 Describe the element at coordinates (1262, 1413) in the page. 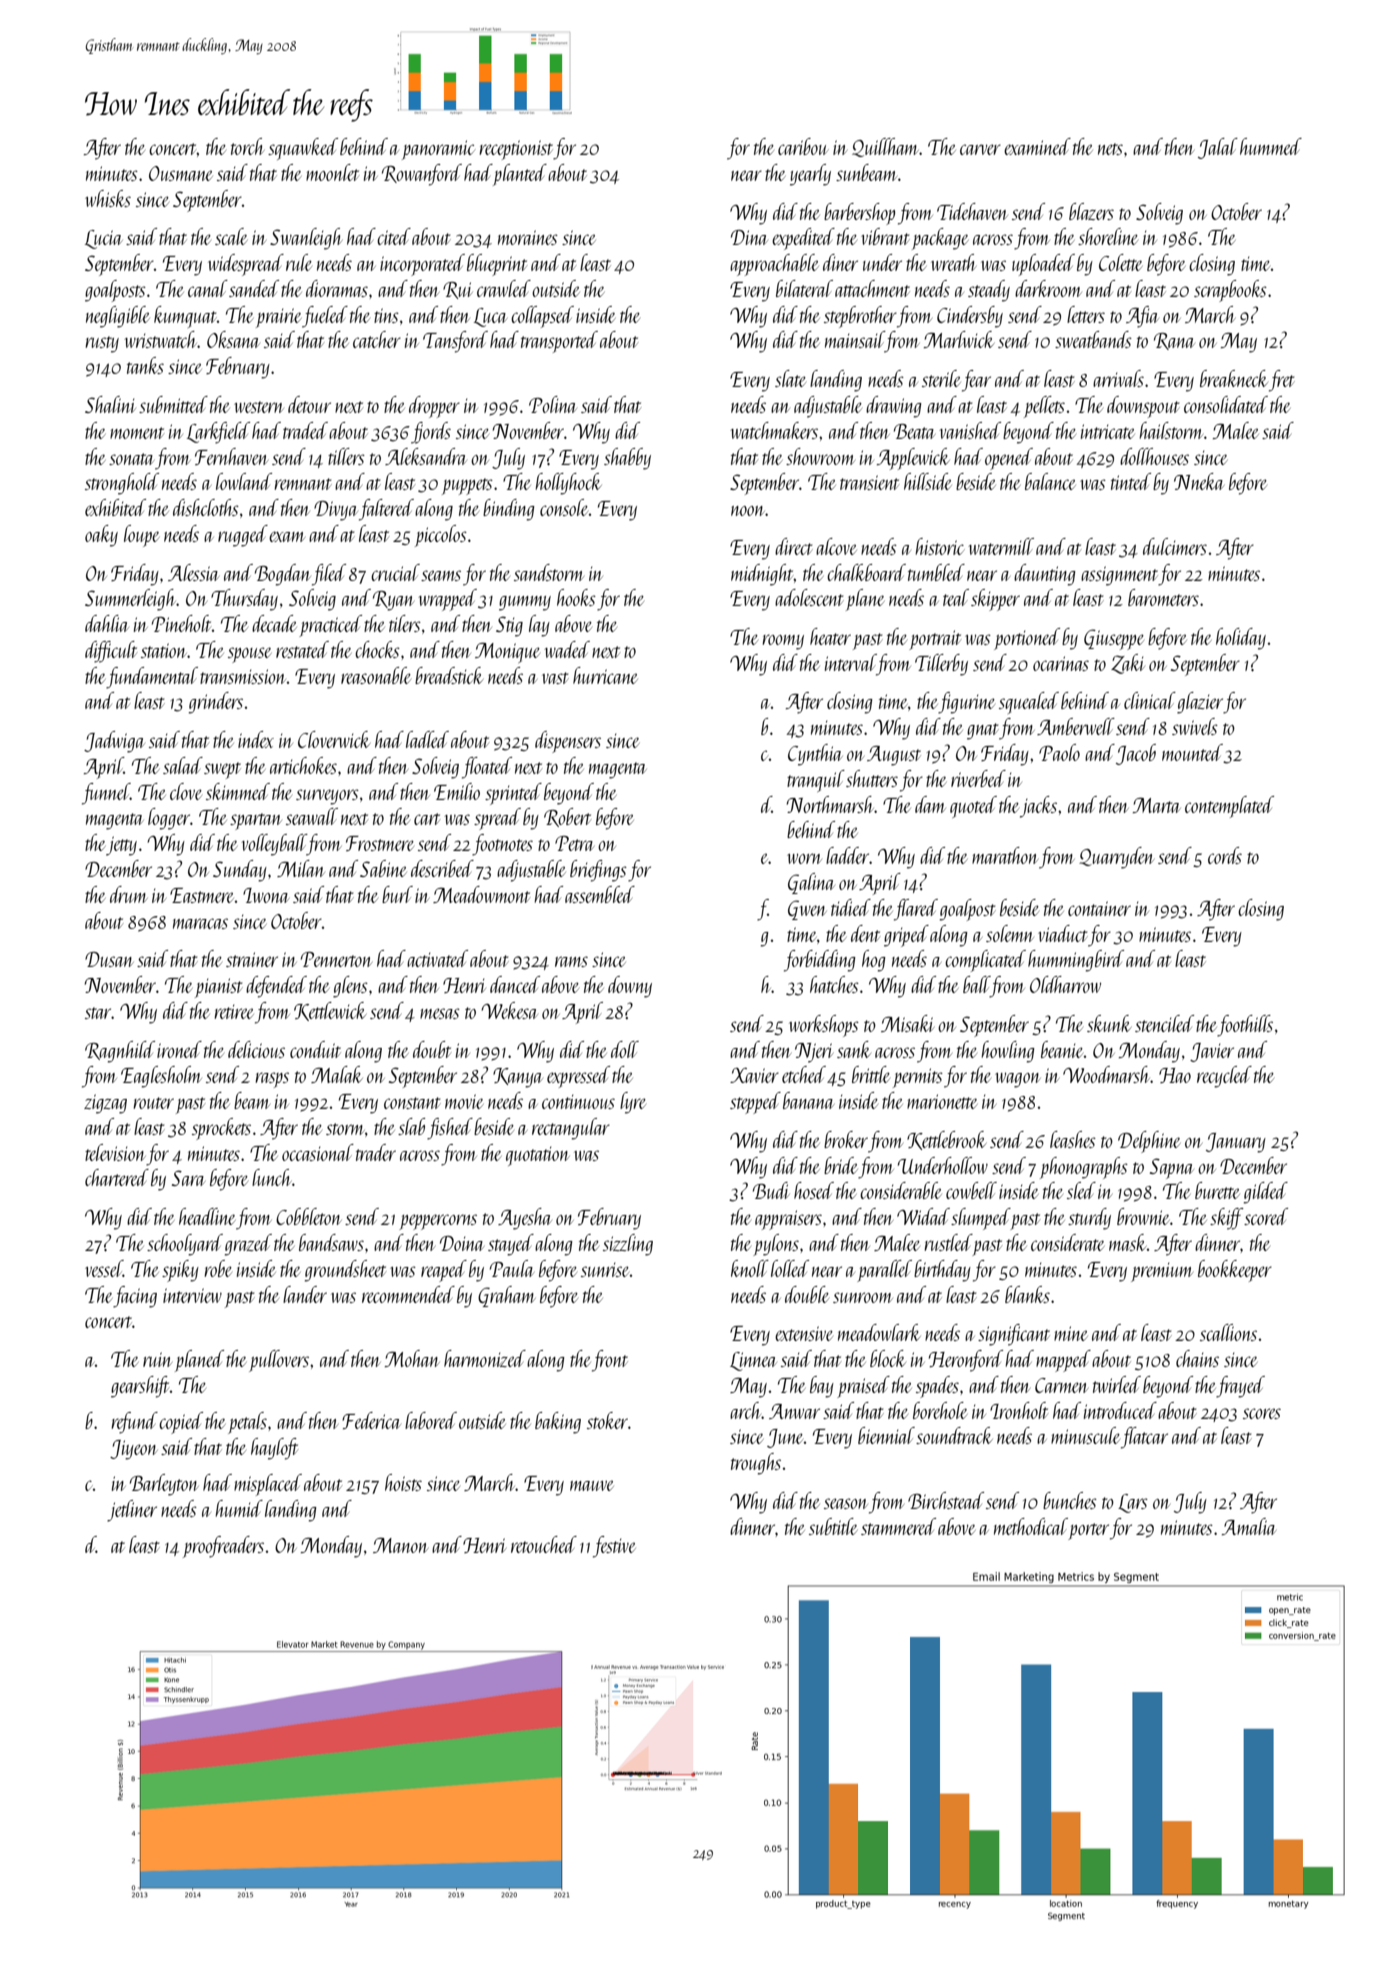

I see `scores` at that location.
